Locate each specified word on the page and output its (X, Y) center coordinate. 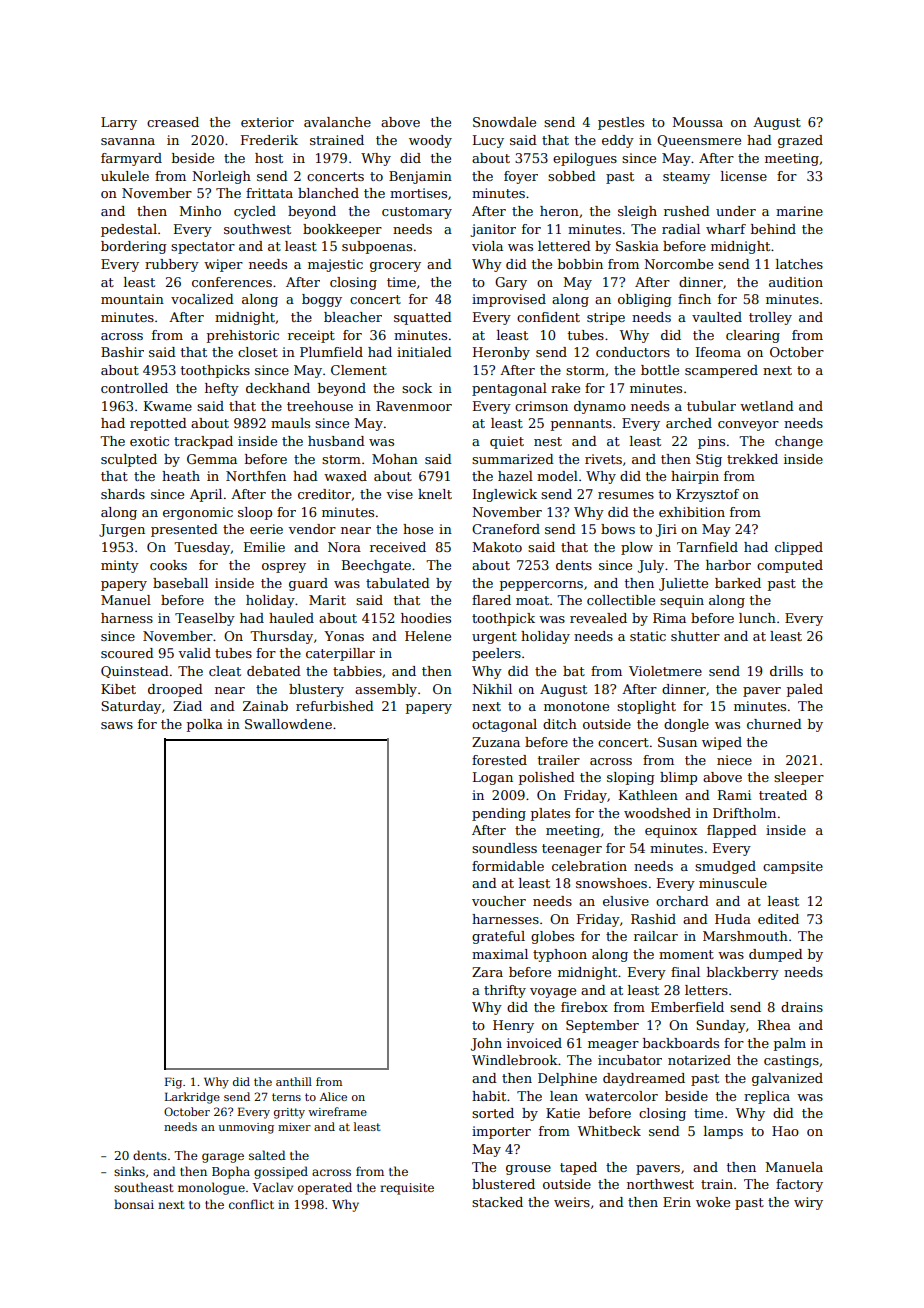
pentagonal (509, 389)
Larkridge (192, 1098)
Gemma (212, 459)
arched (689, 423)
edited (778, 919)
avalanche (337, 122)
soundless (504, 848)
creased (173, 122)
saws (117, 725)
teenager (572, 850)
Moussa (698, 122)
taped (578, 1168)
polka (205, 725)
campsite (793, 867)
